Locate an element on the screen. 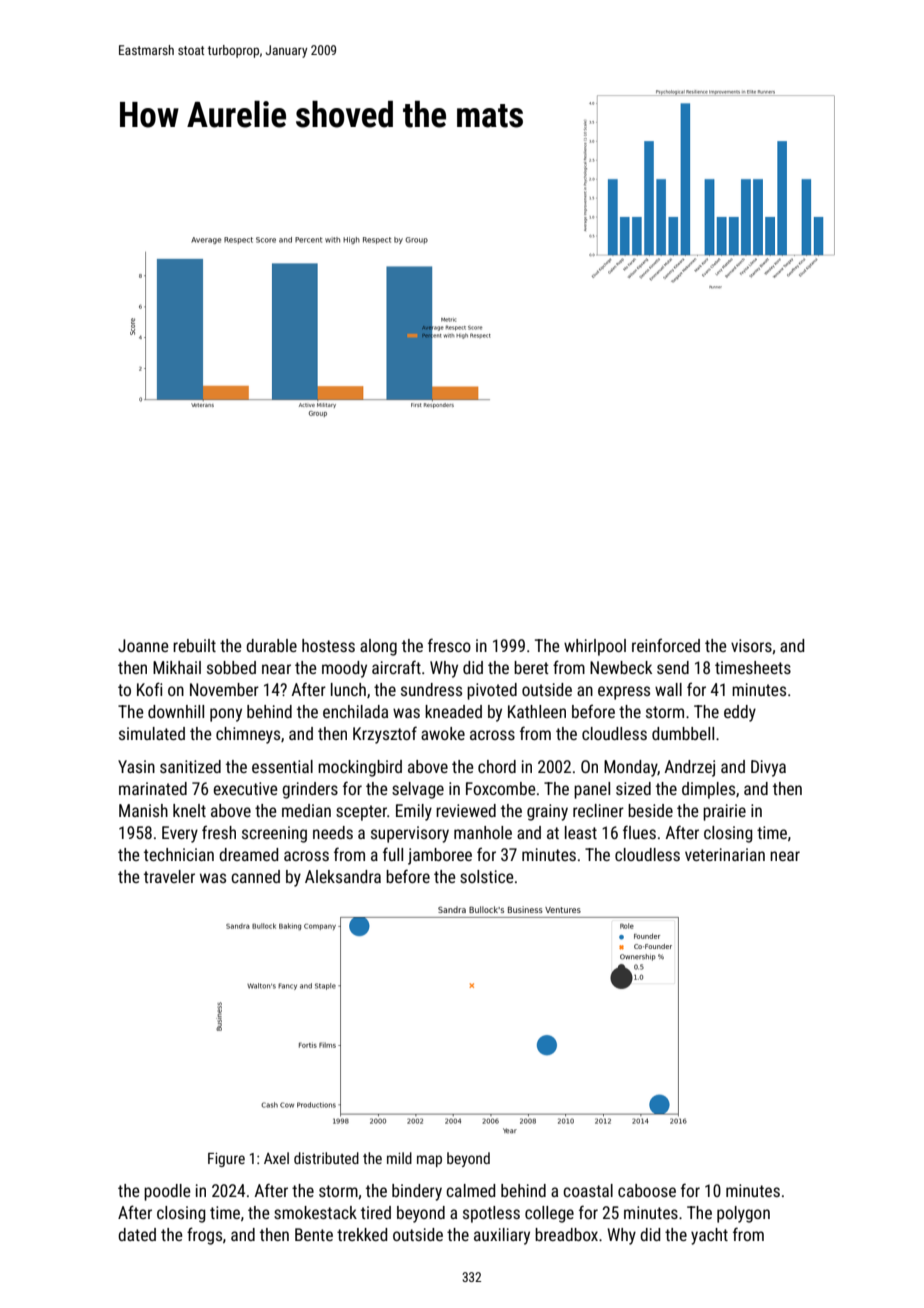  flues is located at coordinates (639, 832).
